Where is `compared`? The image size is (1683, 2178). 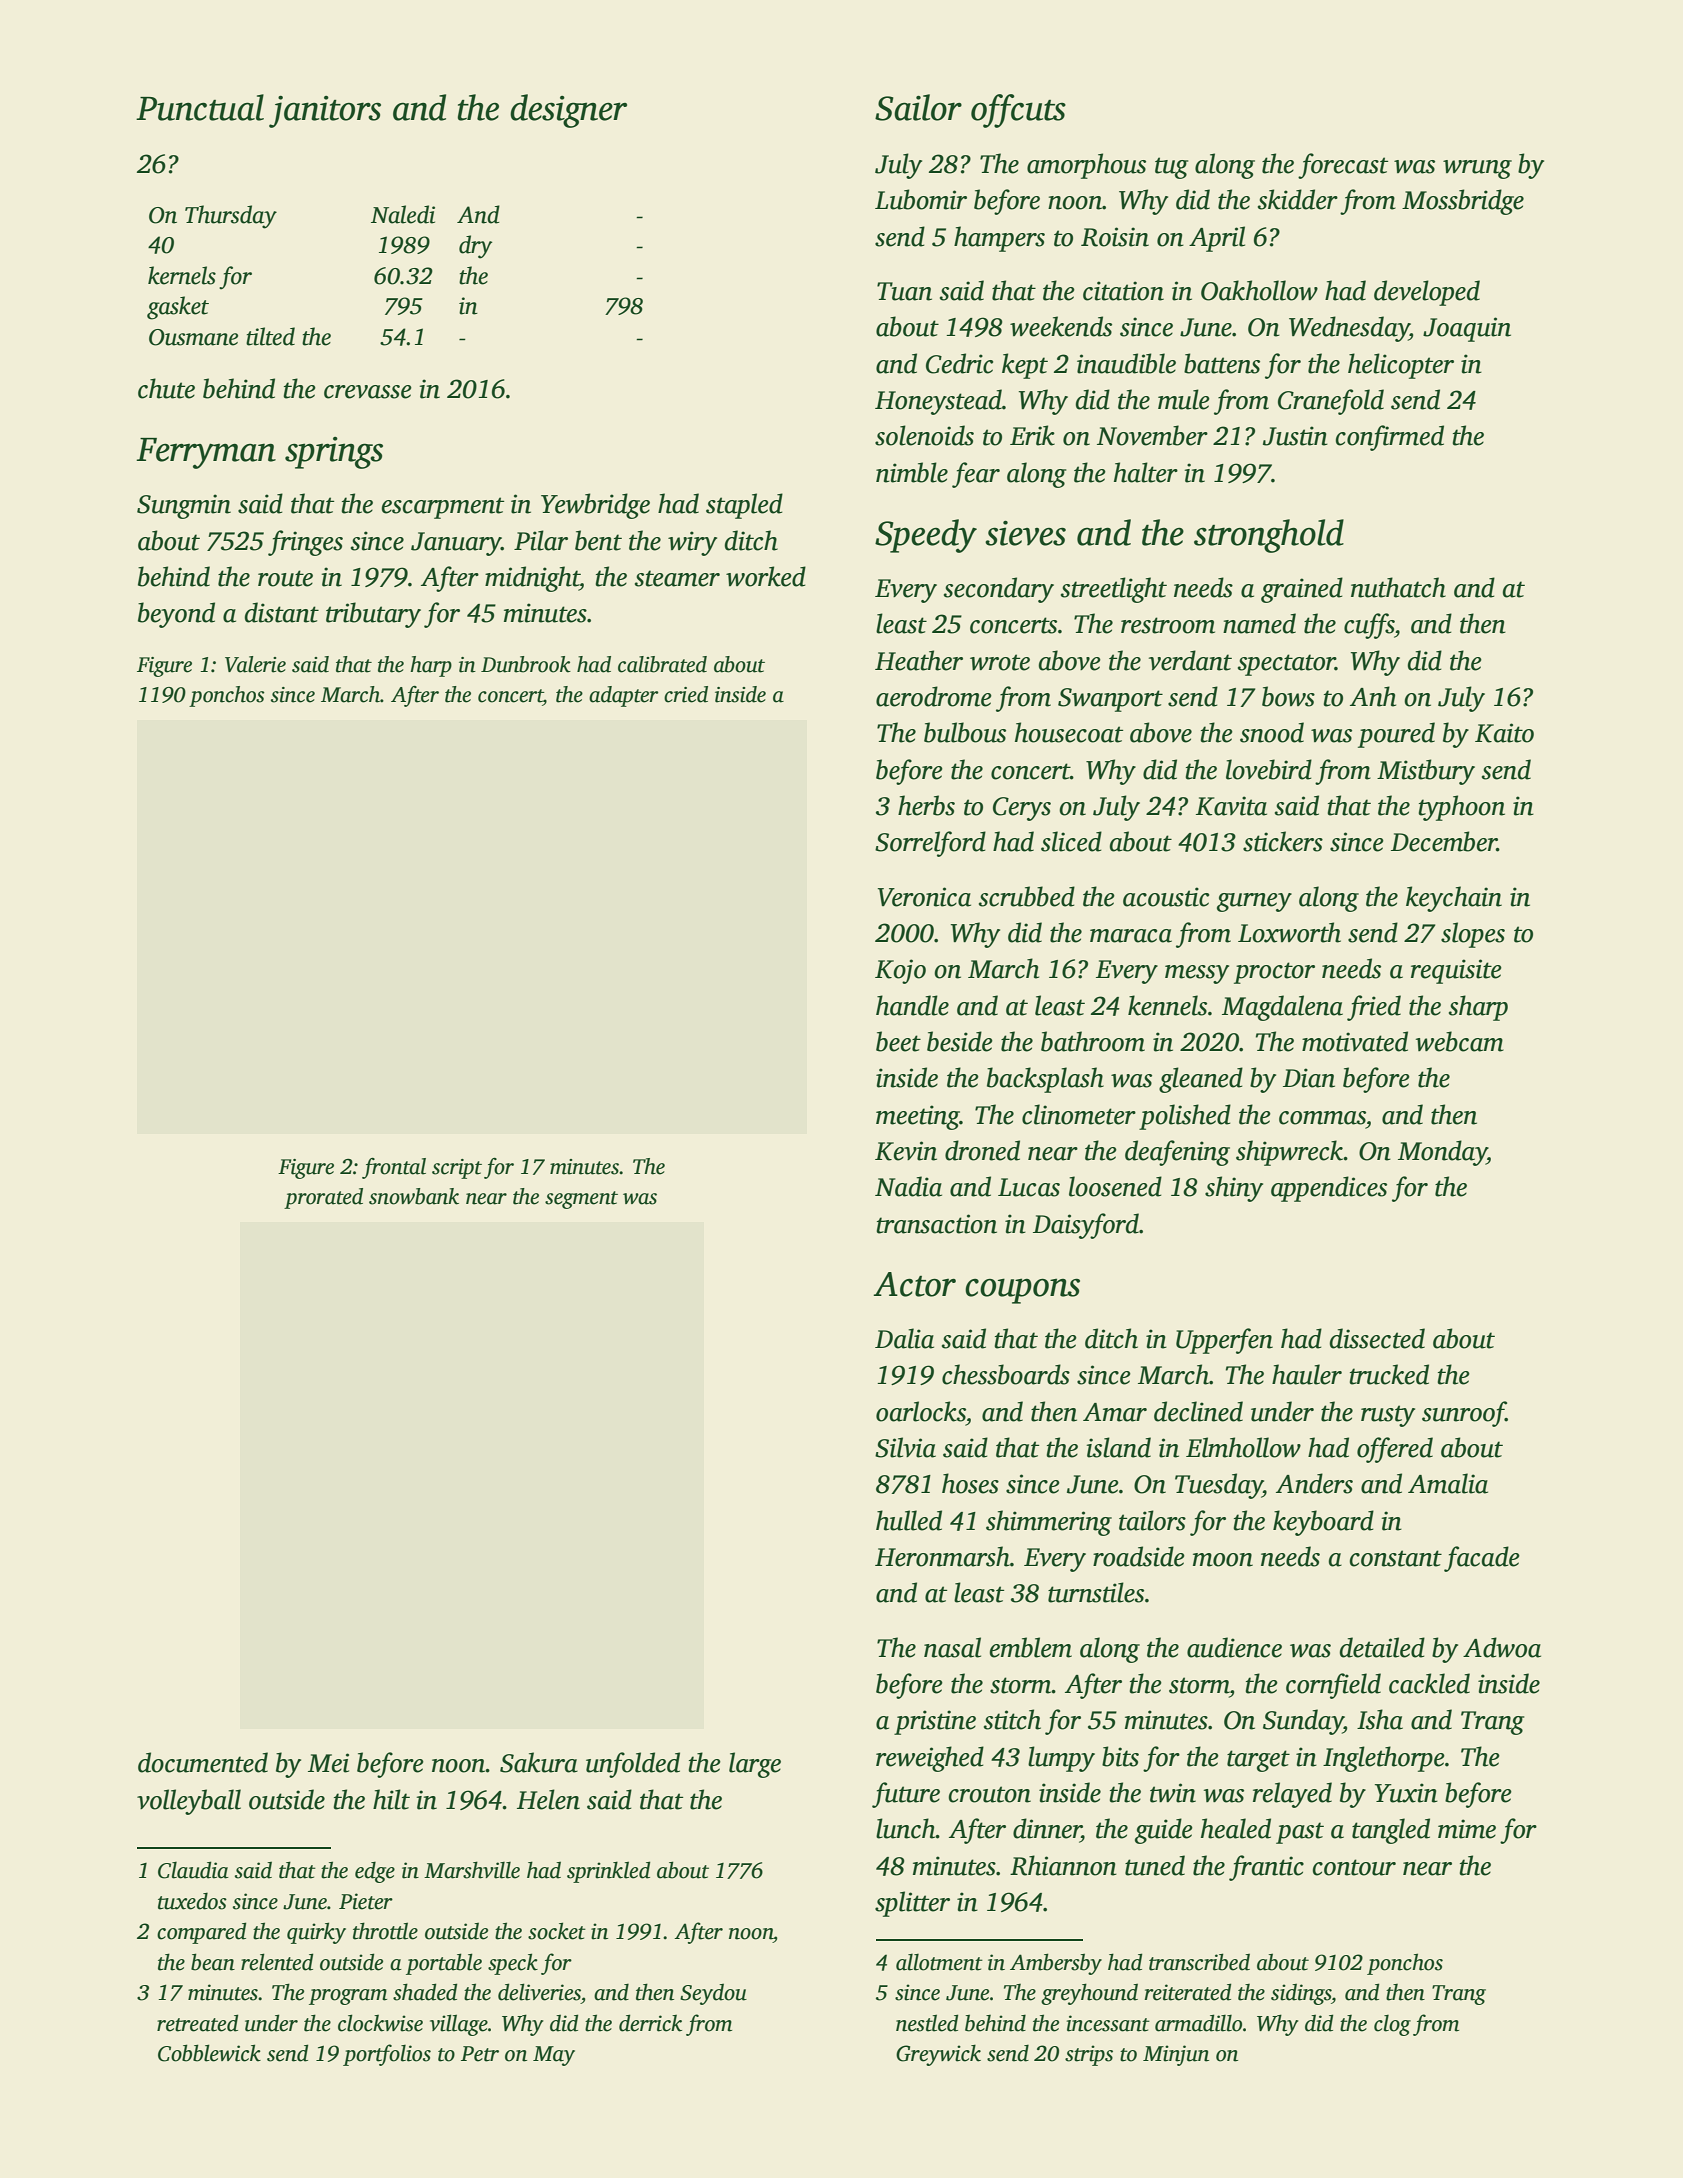 compared is located at coordinates (201, 1933).
